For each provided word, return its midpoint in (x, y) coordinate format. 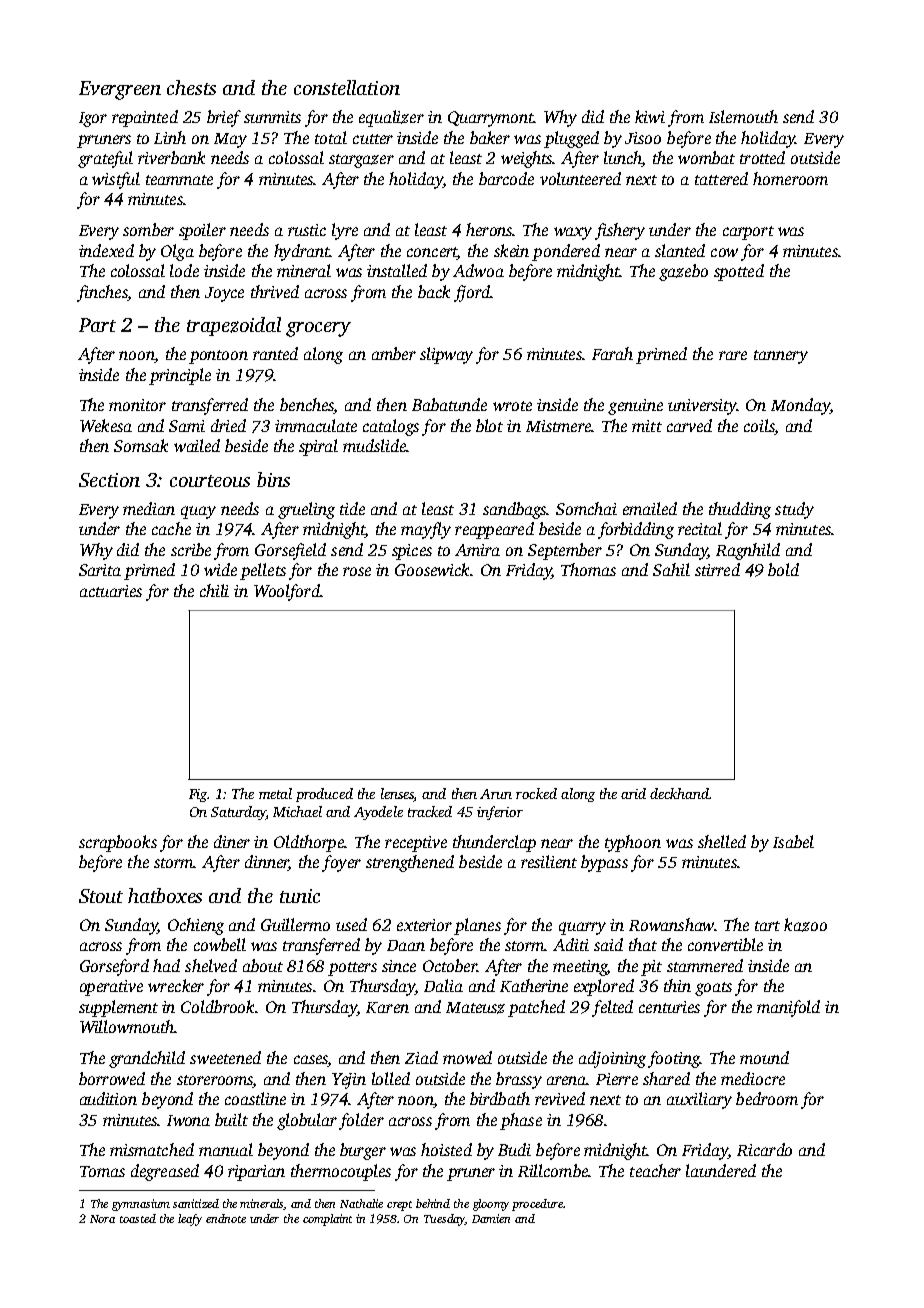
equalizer (391, 118)
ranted (275, 353)
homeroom (790, 178)
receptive (416, 844)
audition (108, 1098)
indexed (106, 250)
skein (511, 250)
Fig (198, 795)
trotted (762, 157)
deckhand (679, 793)
